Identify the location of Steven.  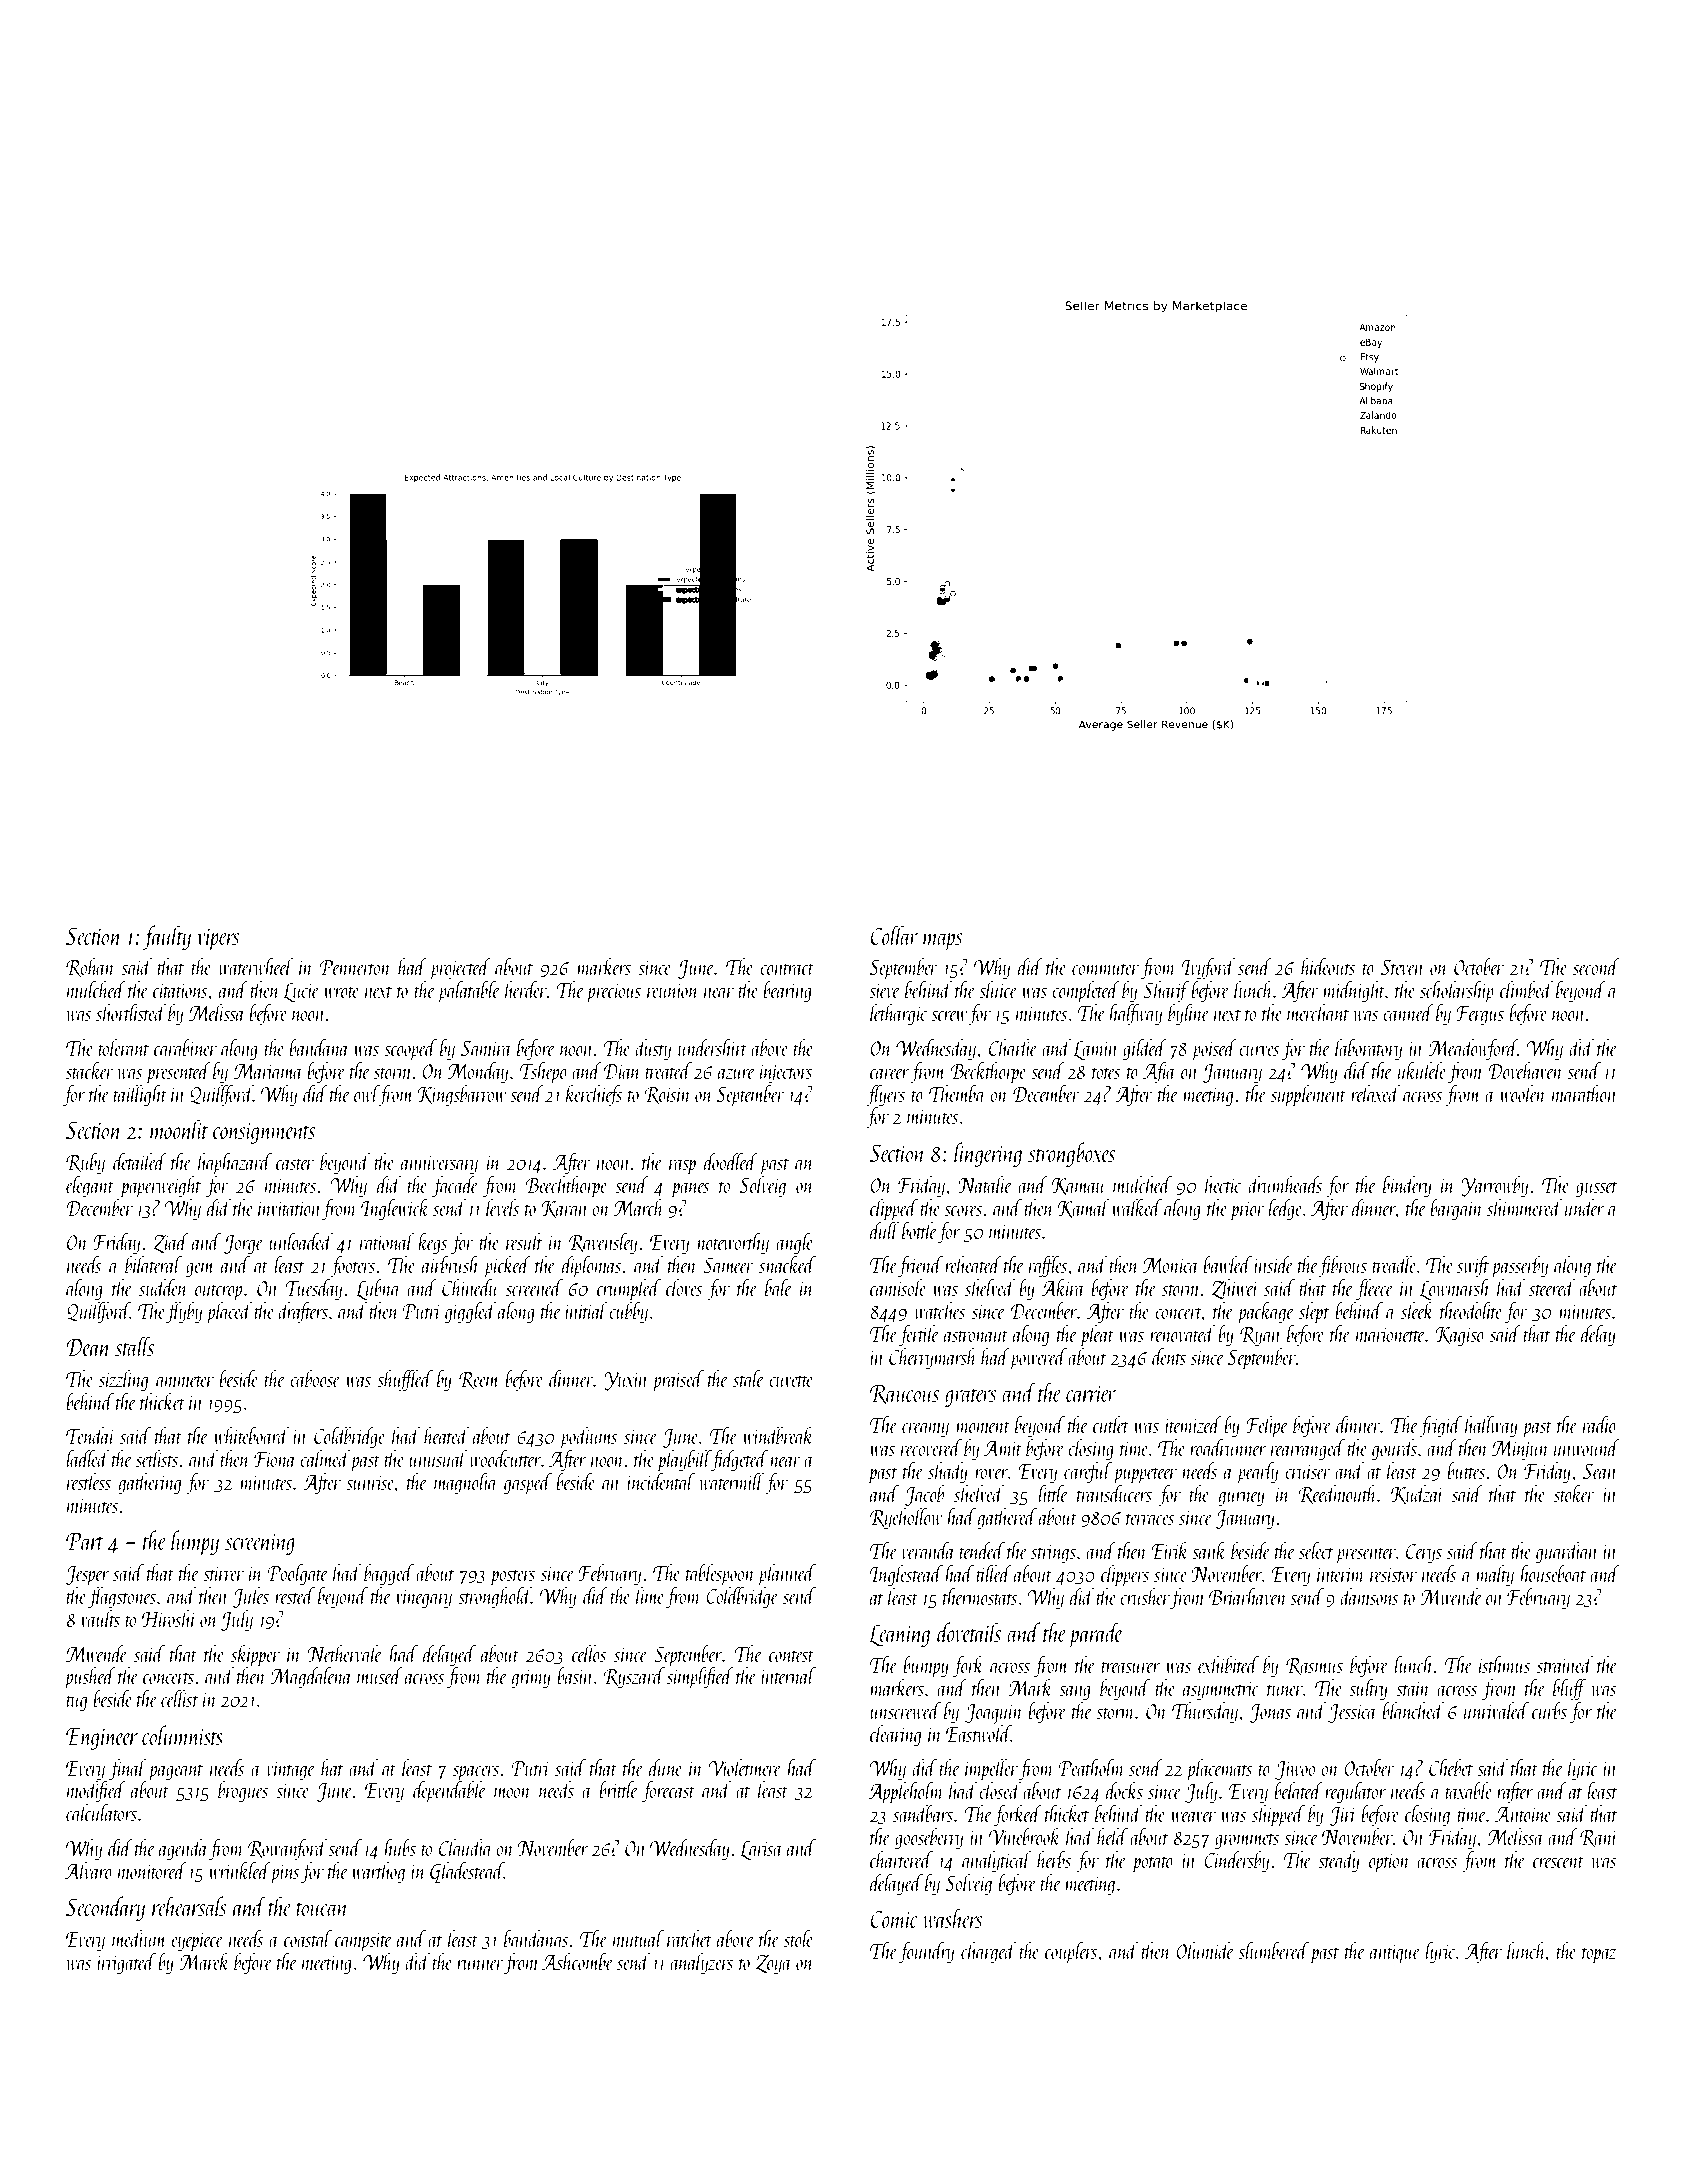
(1402, 967).
